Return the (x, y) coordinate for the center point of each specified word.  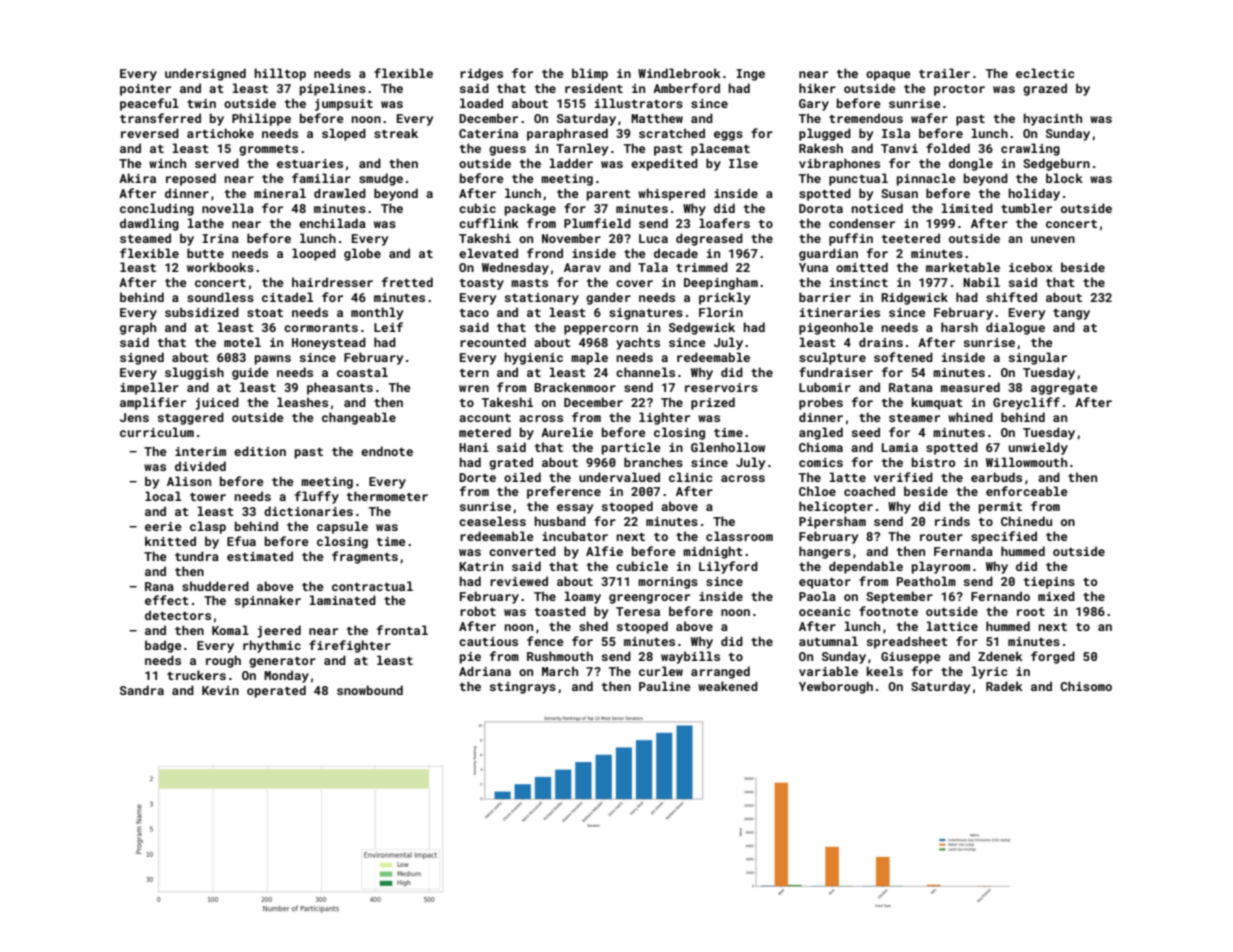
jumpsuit (344, 105)
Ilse (743, 163)
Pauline (665, 686)
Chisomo (1086, 686)
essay (575, 509)
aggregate (1064, 389)
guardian (828, 254)
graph (138, 328)
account (485, 418)
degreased (709, 239)
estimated (260, 556)
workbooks (220, 267)
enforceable (1027, 491)
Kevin (220, 690)
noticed (877, 208)
